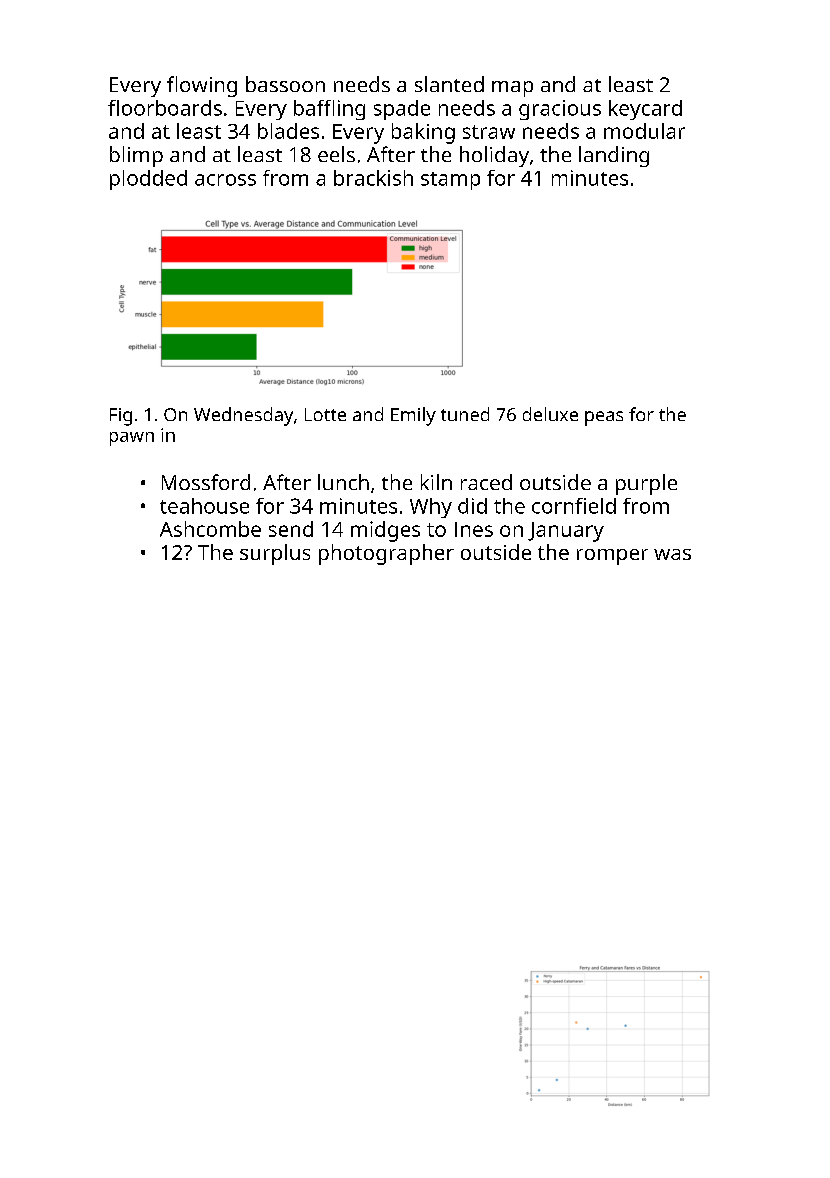 The height and width of the screenshot is (1178, 830). I want to click on flowing, so click(202, 86).
